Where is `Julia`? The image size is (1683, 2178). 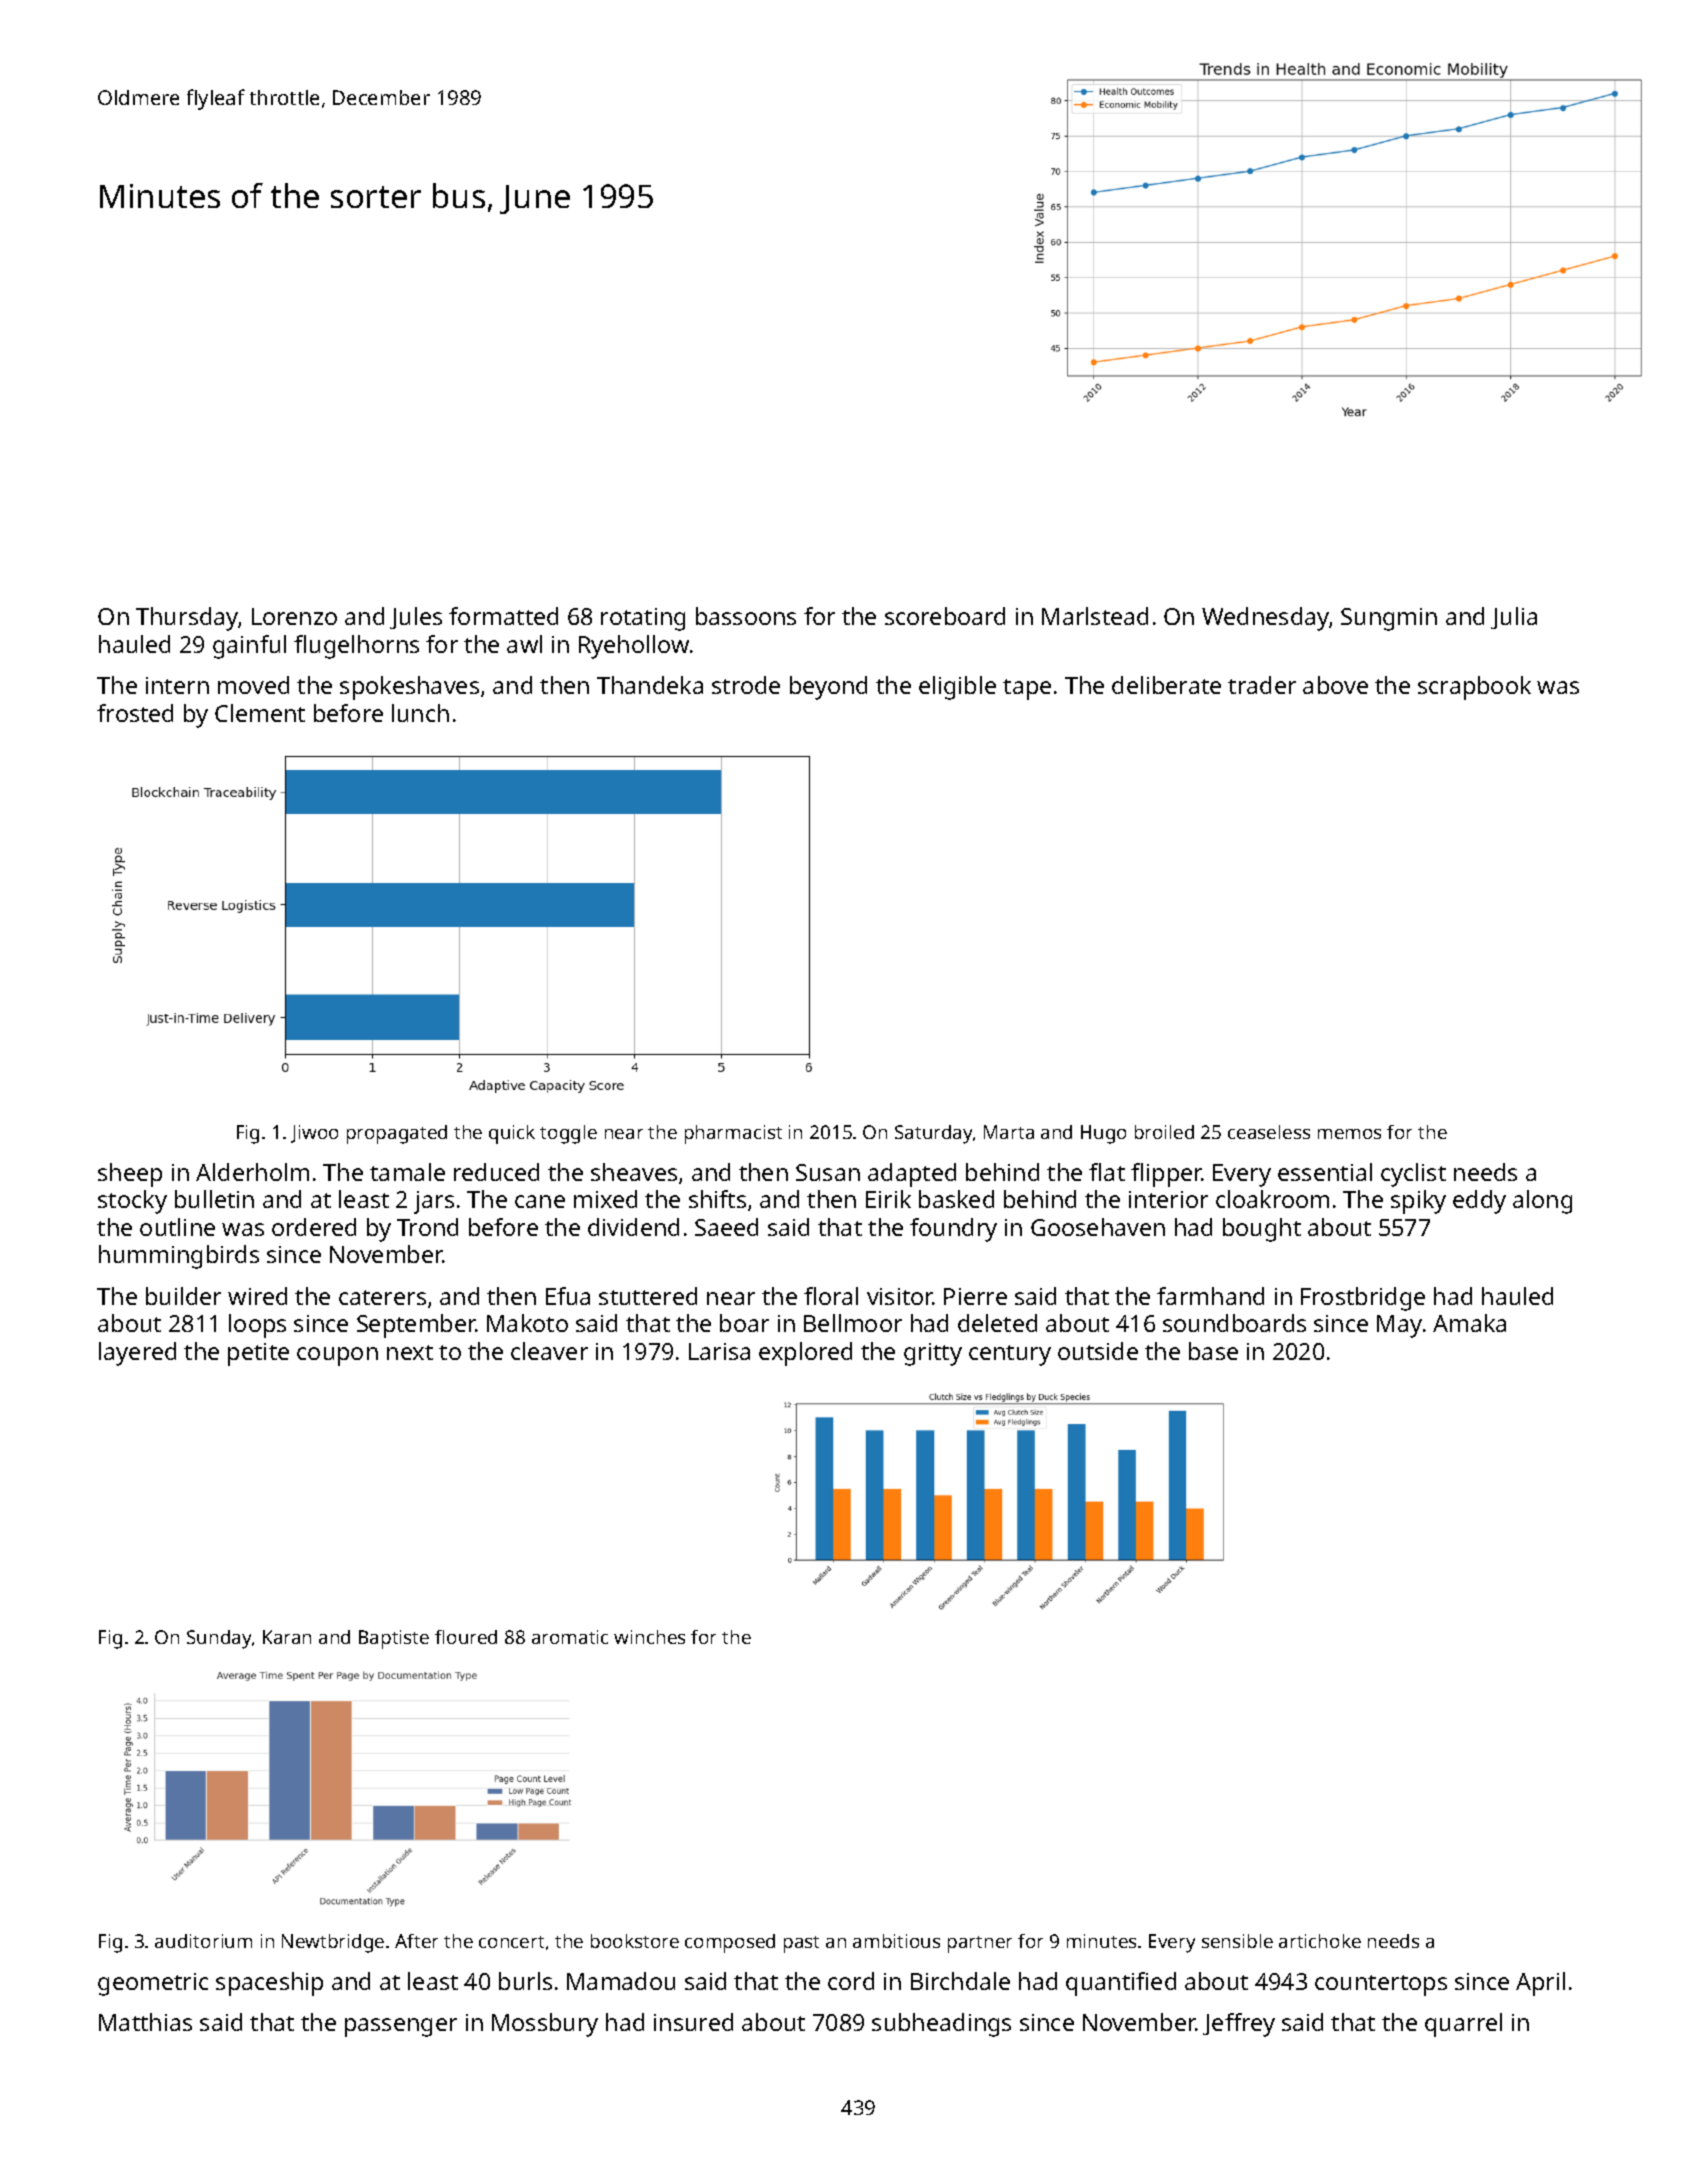 Julia is located at coordinates (1514, 618).
